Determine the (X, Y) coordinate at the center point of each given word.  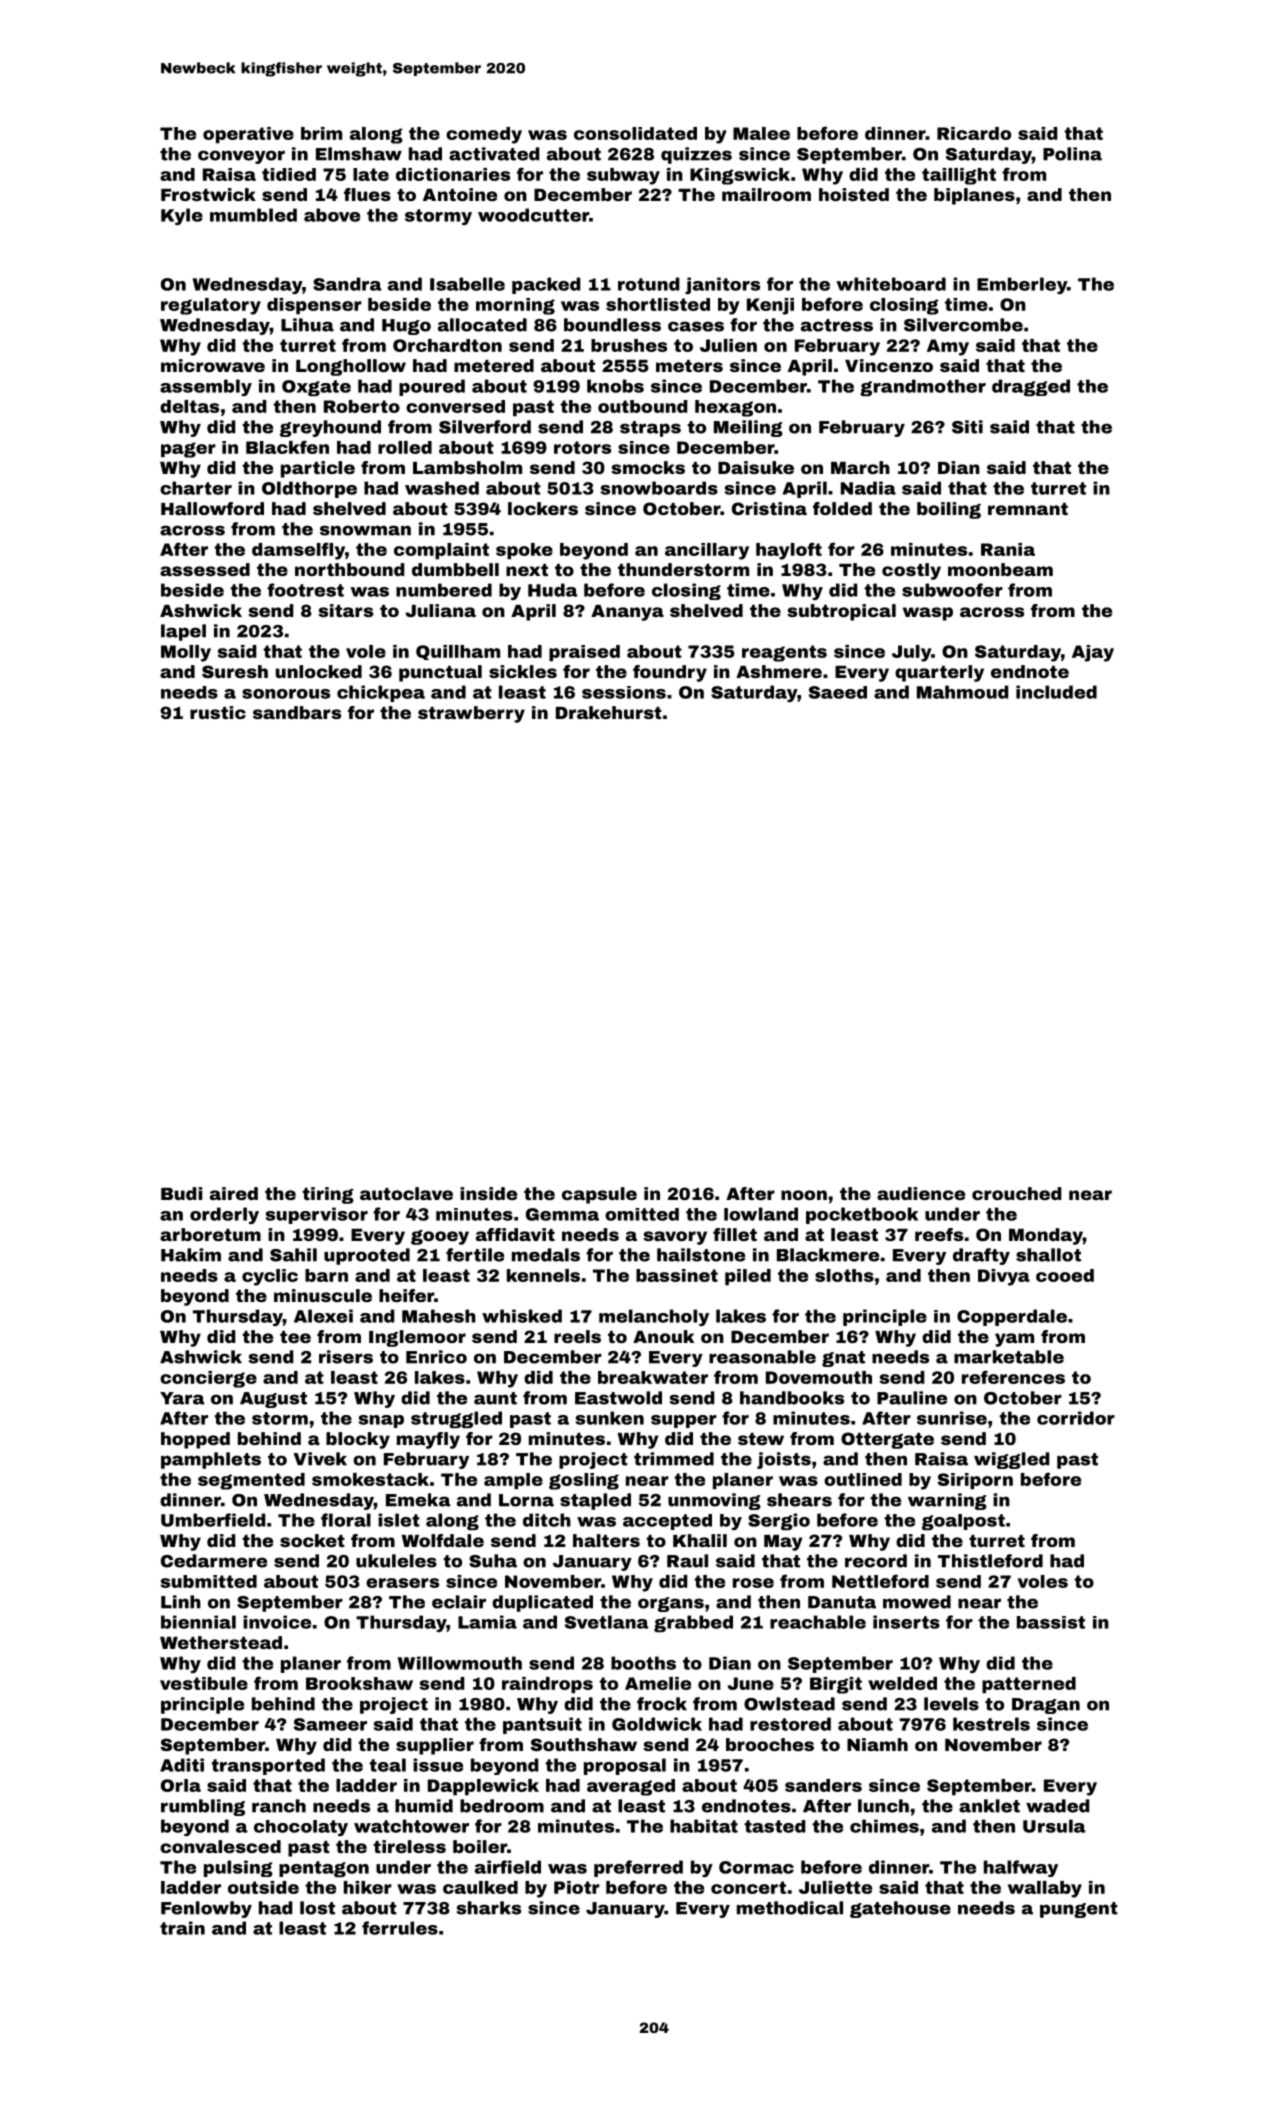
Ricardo (974, 133)
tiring (328, 1195)
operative (248, 135)
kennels (543, 1275)
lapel (183, 632)
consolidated (635, 133)
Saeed (838, 692)
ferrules (400, 1928)
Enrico (436, 1357)
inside (488, 1193)
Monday (1046, 1236)
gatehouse (900, 1909)
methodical (790, 1908)
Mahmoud (963, 692)
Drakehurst (609, 712)
